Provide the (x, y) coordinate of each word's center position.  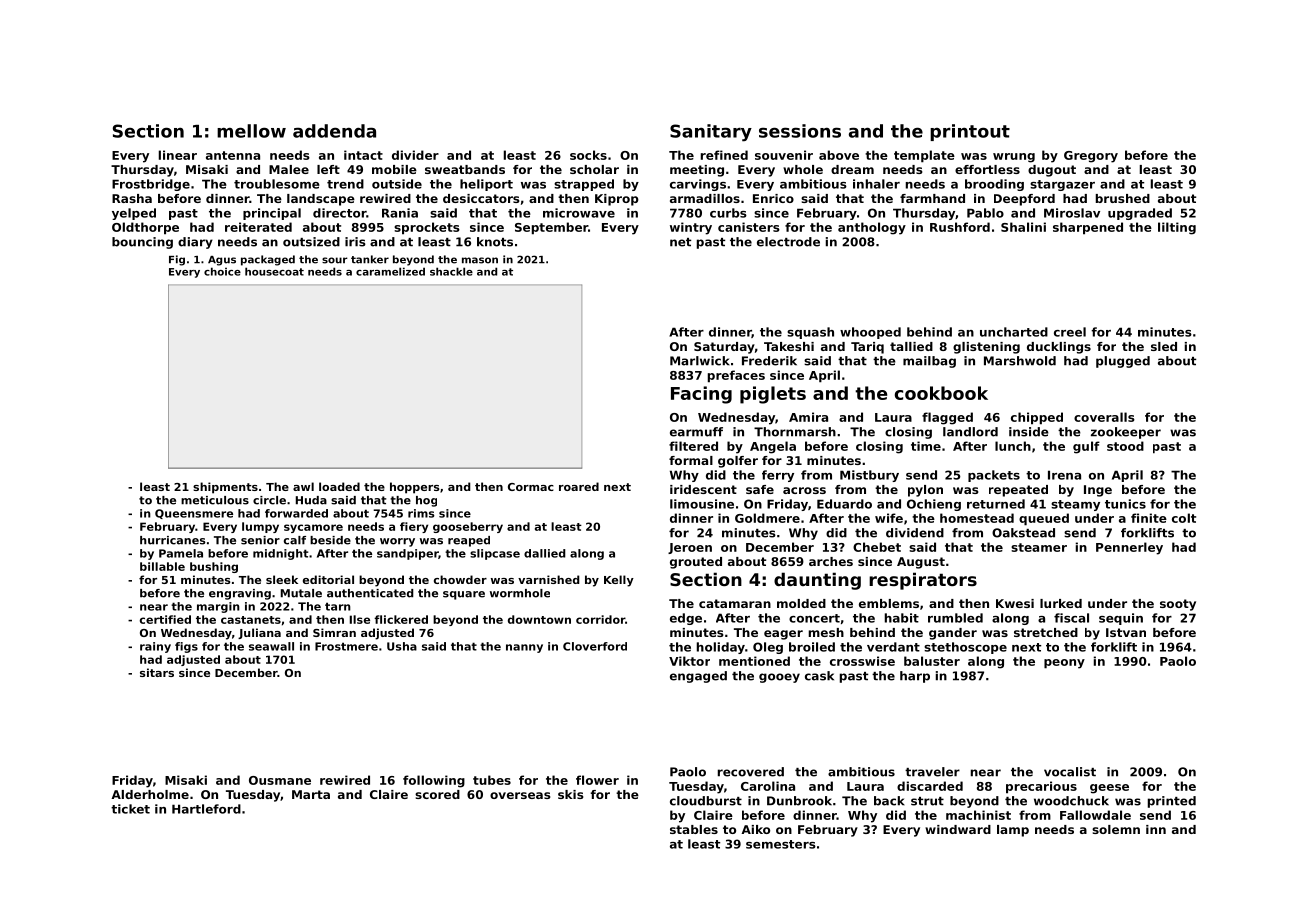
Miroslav (1072, 213)
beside (330, 540)
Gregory (1091, 157)
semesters (781, 844)
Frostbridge (151, 185)
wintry (691, 228)
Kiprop (617, 200)
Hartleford (206, 809)
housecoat (274, 271)
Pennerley (1129, 548)
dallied (545, 553)
